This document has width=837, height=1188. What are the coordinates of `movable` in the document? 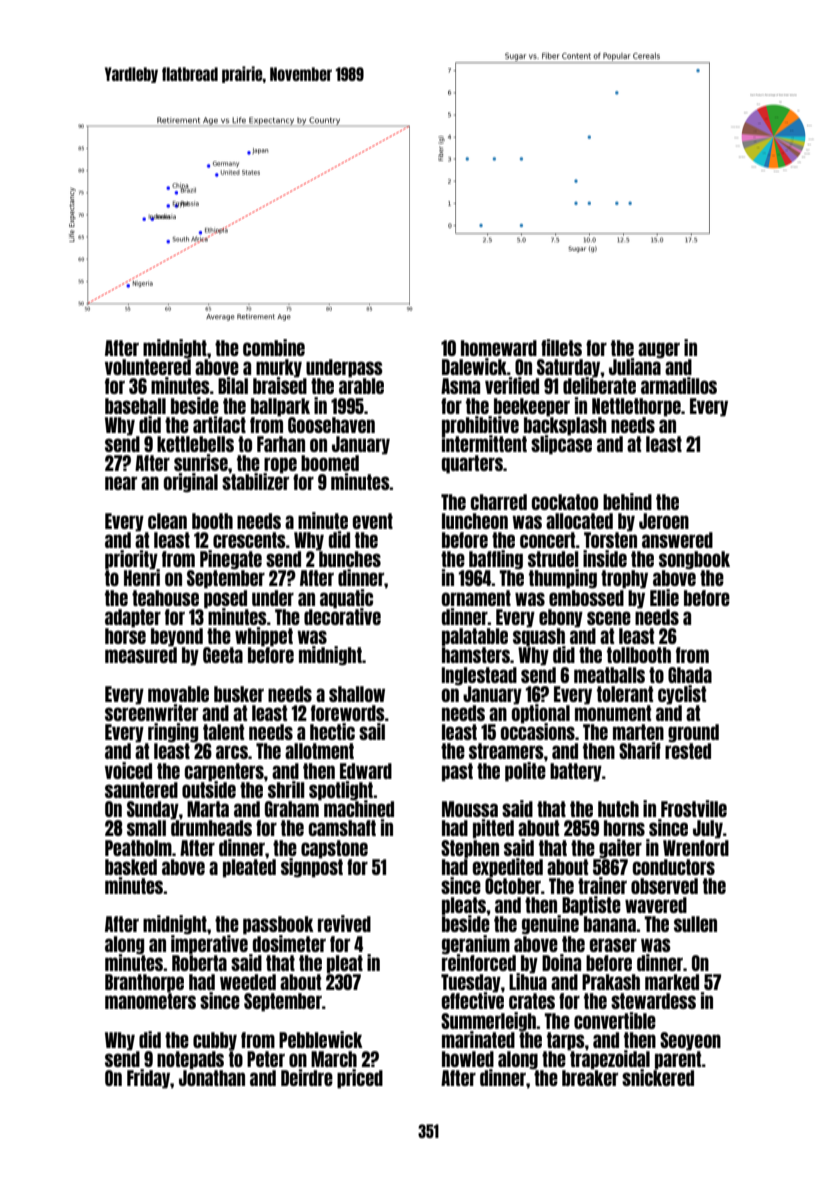 It's located at (178, 694).
